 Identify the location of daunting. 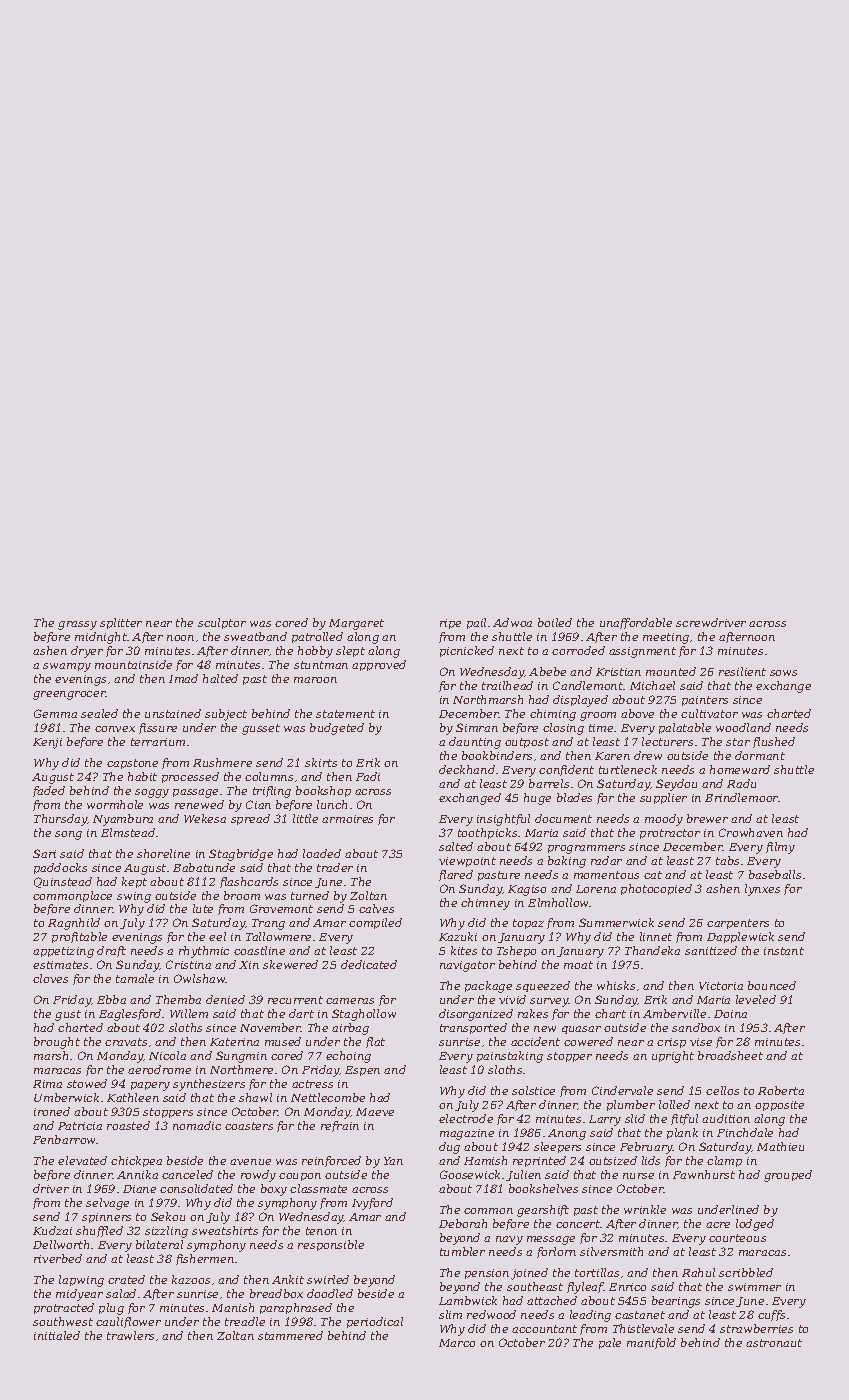
(475, 743).
